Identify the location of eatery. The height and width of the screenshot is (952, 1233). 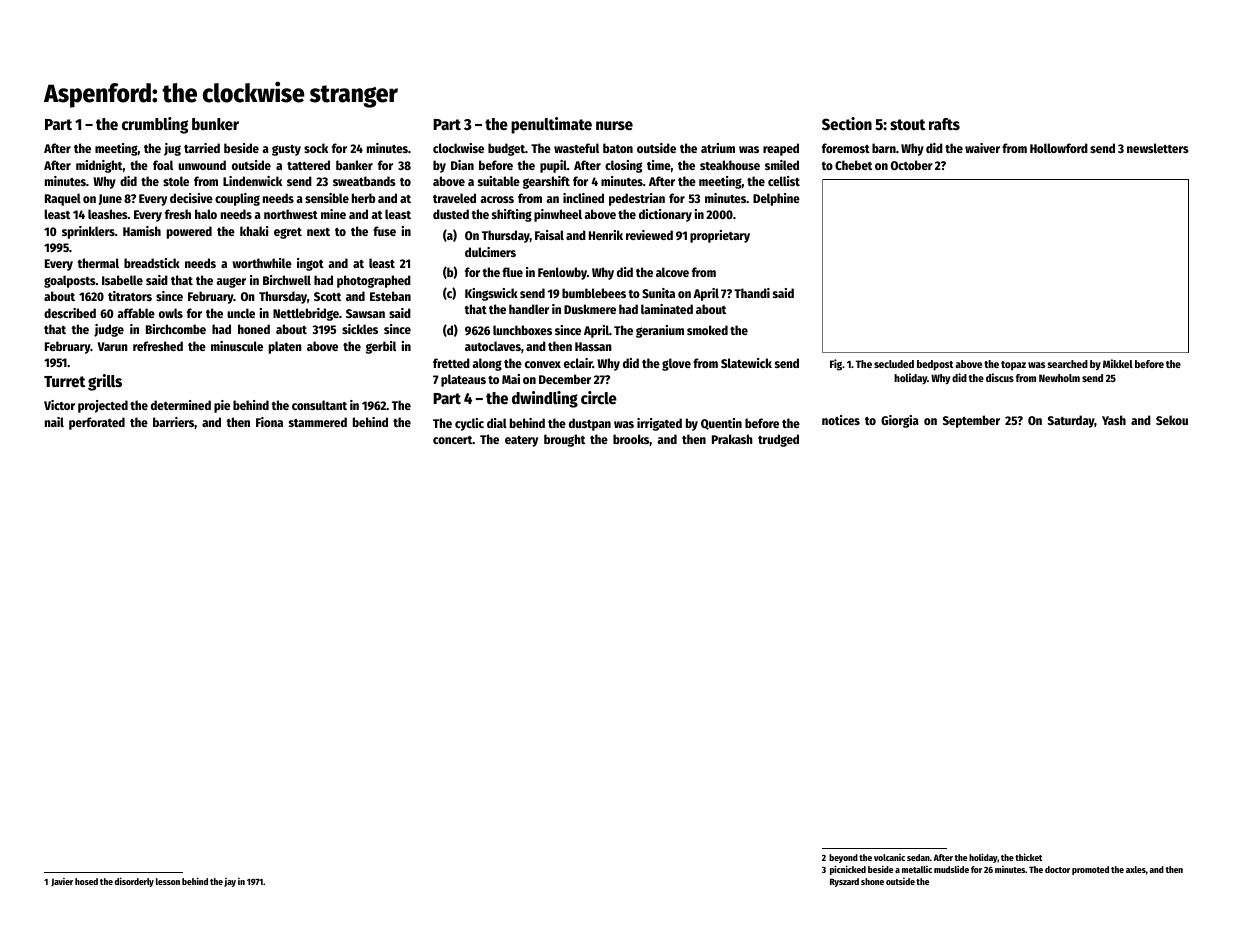
(521, 441).
